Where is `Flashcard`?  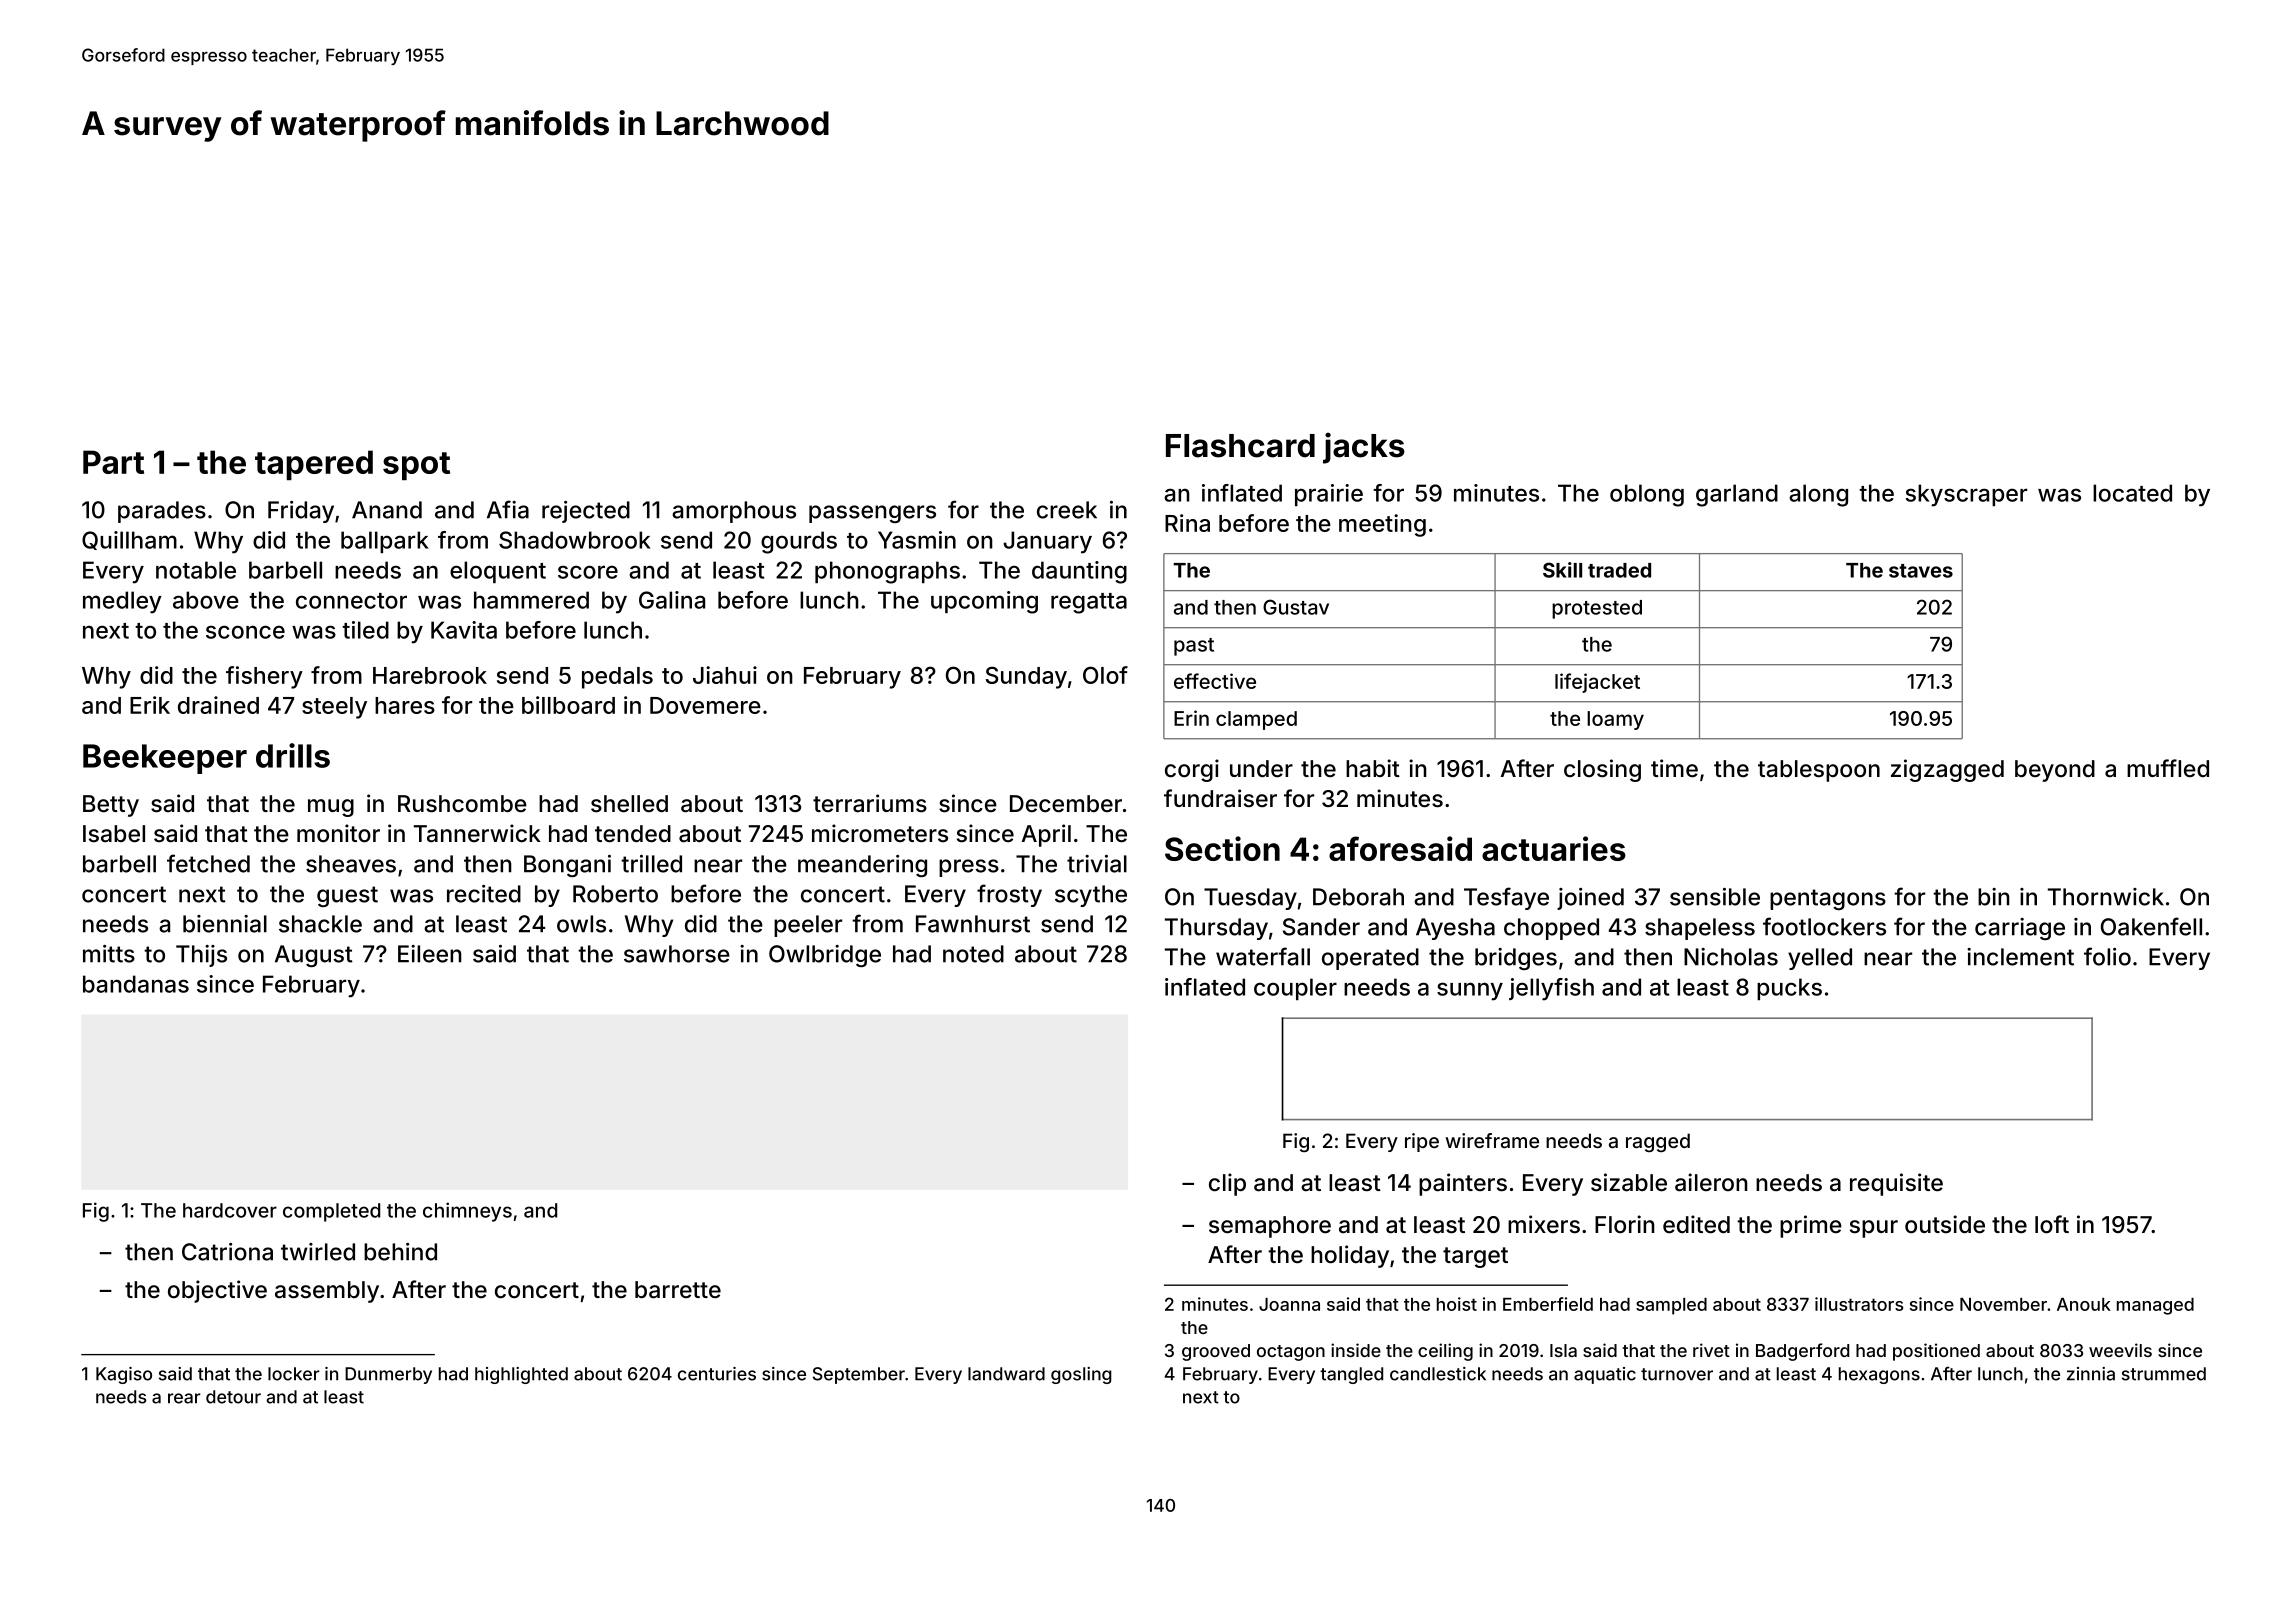 Flashcard is located at coordinates (1240, 446).
